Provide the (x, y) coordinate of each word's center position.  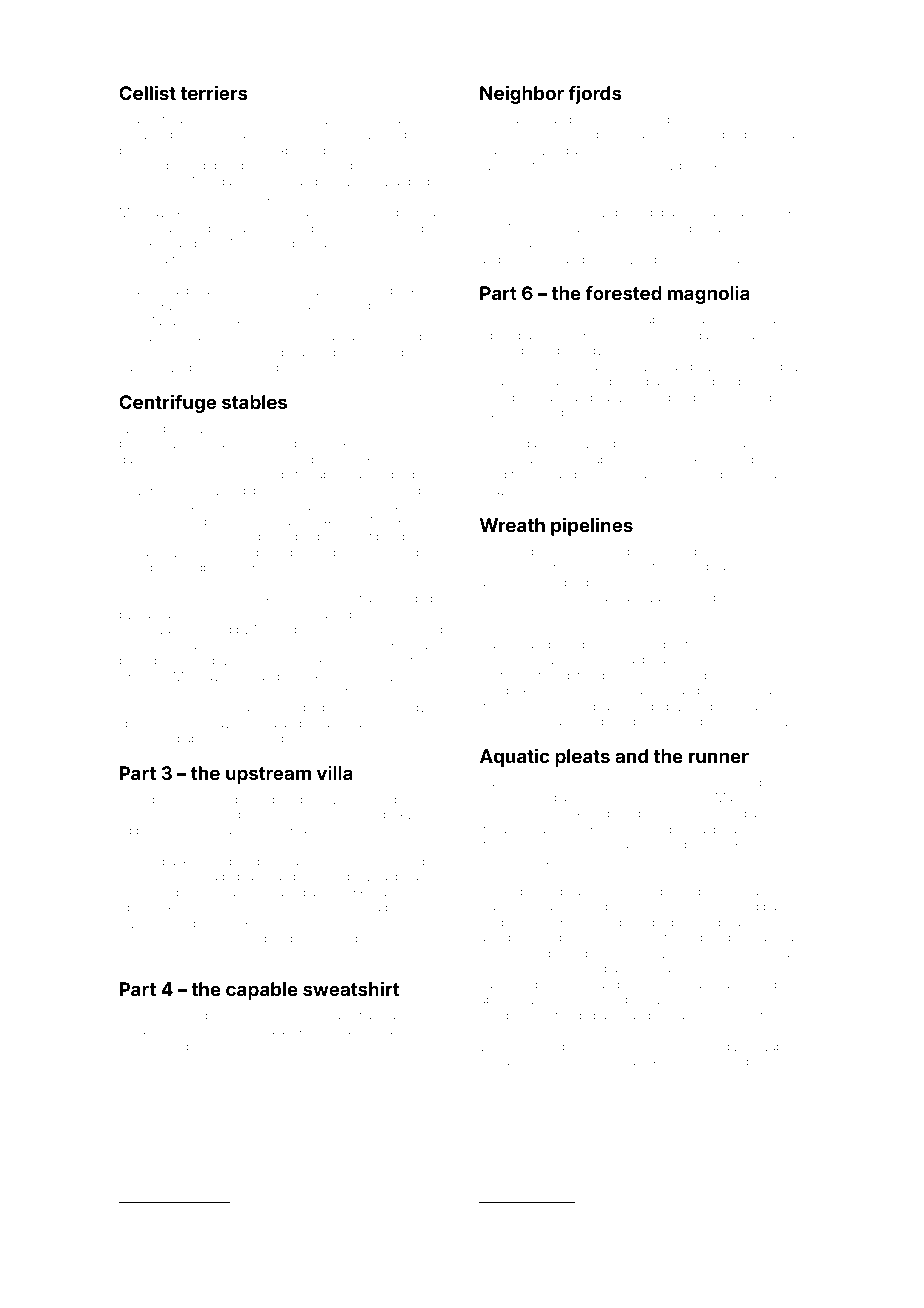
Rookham (506, 366)
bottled (138, 660)
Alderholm (707, 782)
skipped (302, 708)
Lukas (136, 1030)
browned (684, 1213)
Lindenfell (381, 738)
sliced (737, 459)
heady (137, 121)
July (764, 723)
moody (405, 709)
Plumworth (149, 336)
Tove (493, 212)
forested (623, 293)
